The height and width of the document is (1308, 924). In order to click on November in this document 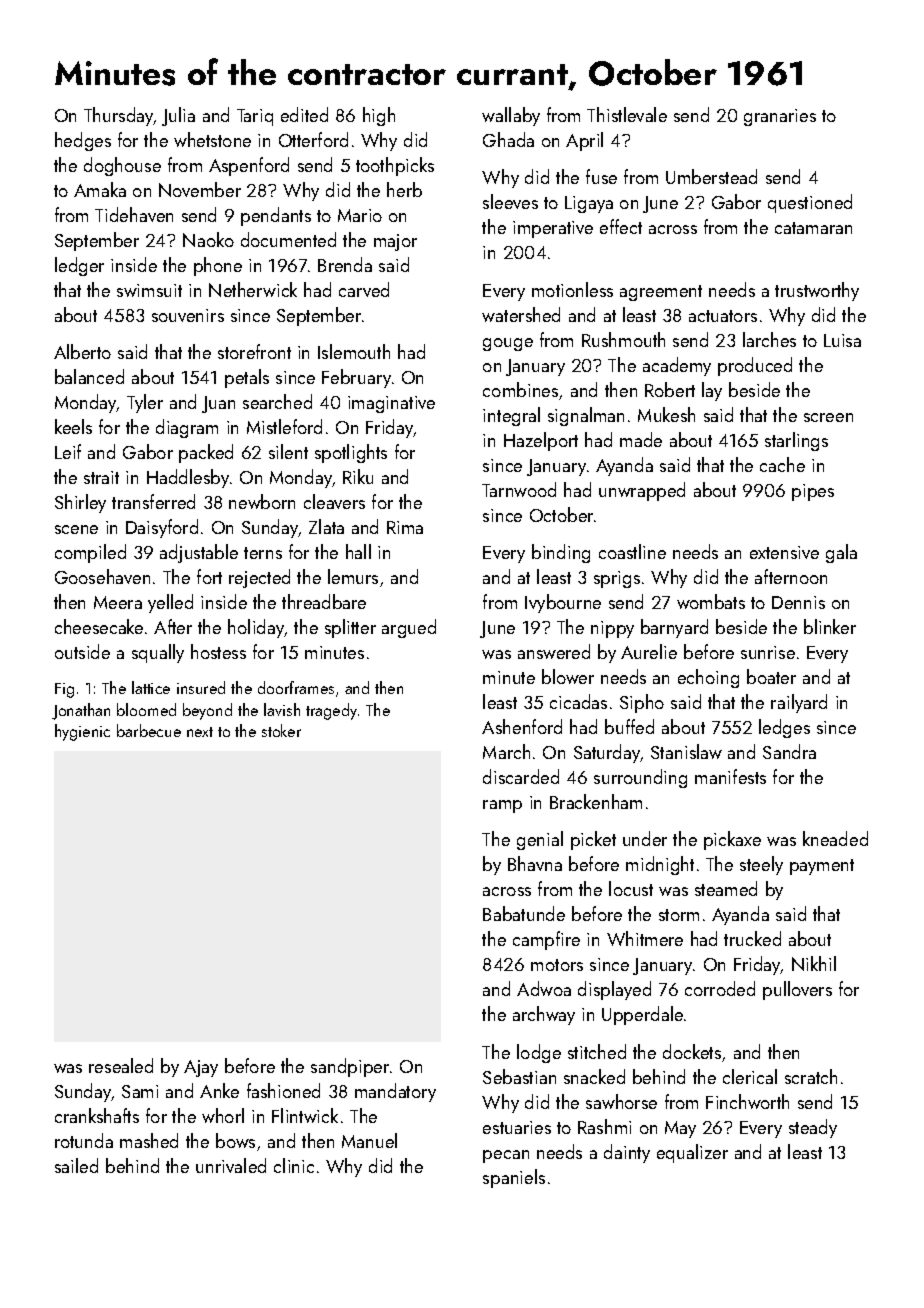, I will do `click(200, 189)`.
